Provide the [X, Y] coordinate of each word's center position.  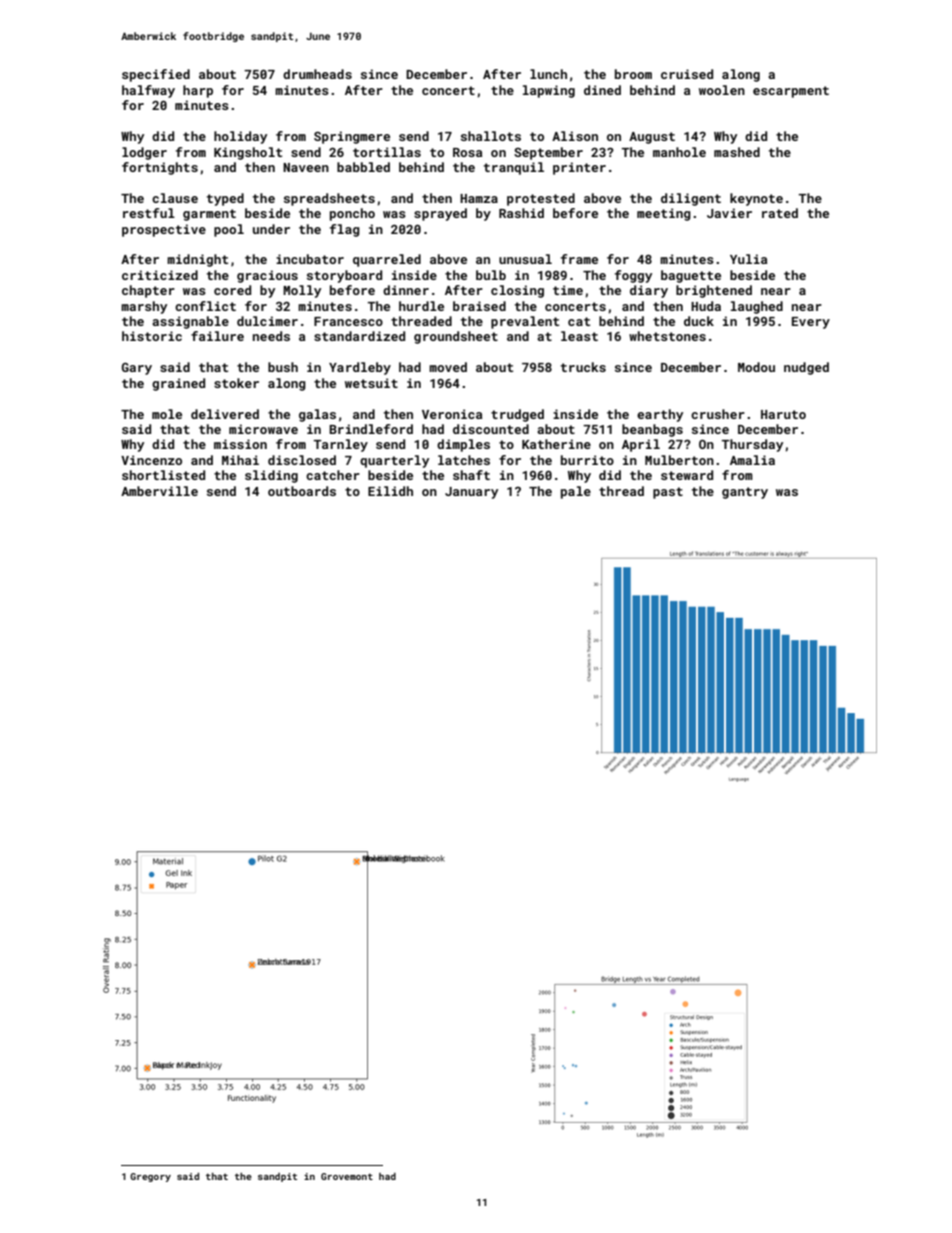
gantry [745, 493]
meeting [664, 214]
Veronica [452, 414]
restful [149, 213]
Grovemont [347, 1176]
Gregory [150, 1177]
